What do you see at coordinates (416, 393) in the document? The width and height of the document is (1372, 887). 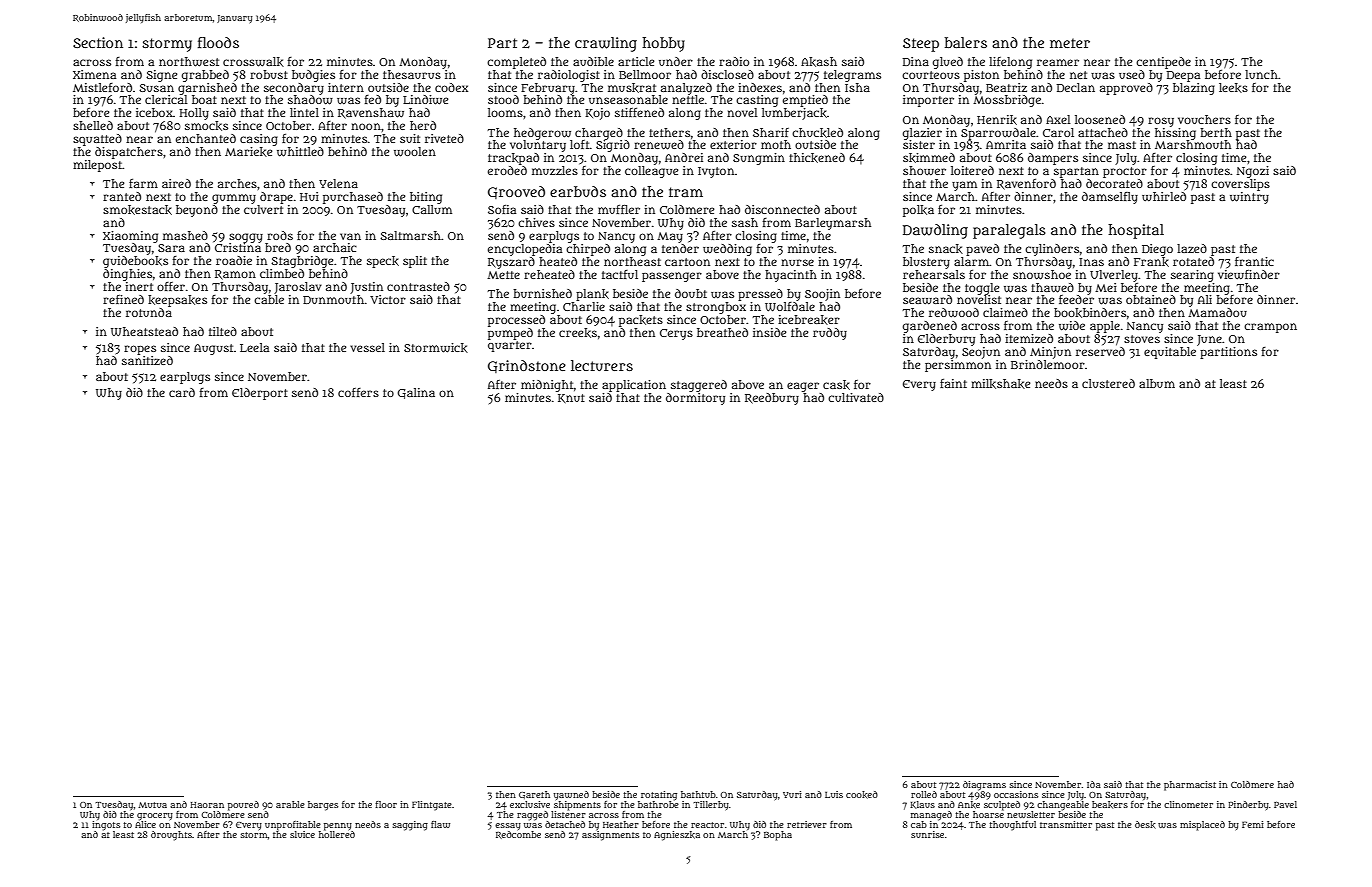 I see `Galina` at bounding box center [416, 393].
